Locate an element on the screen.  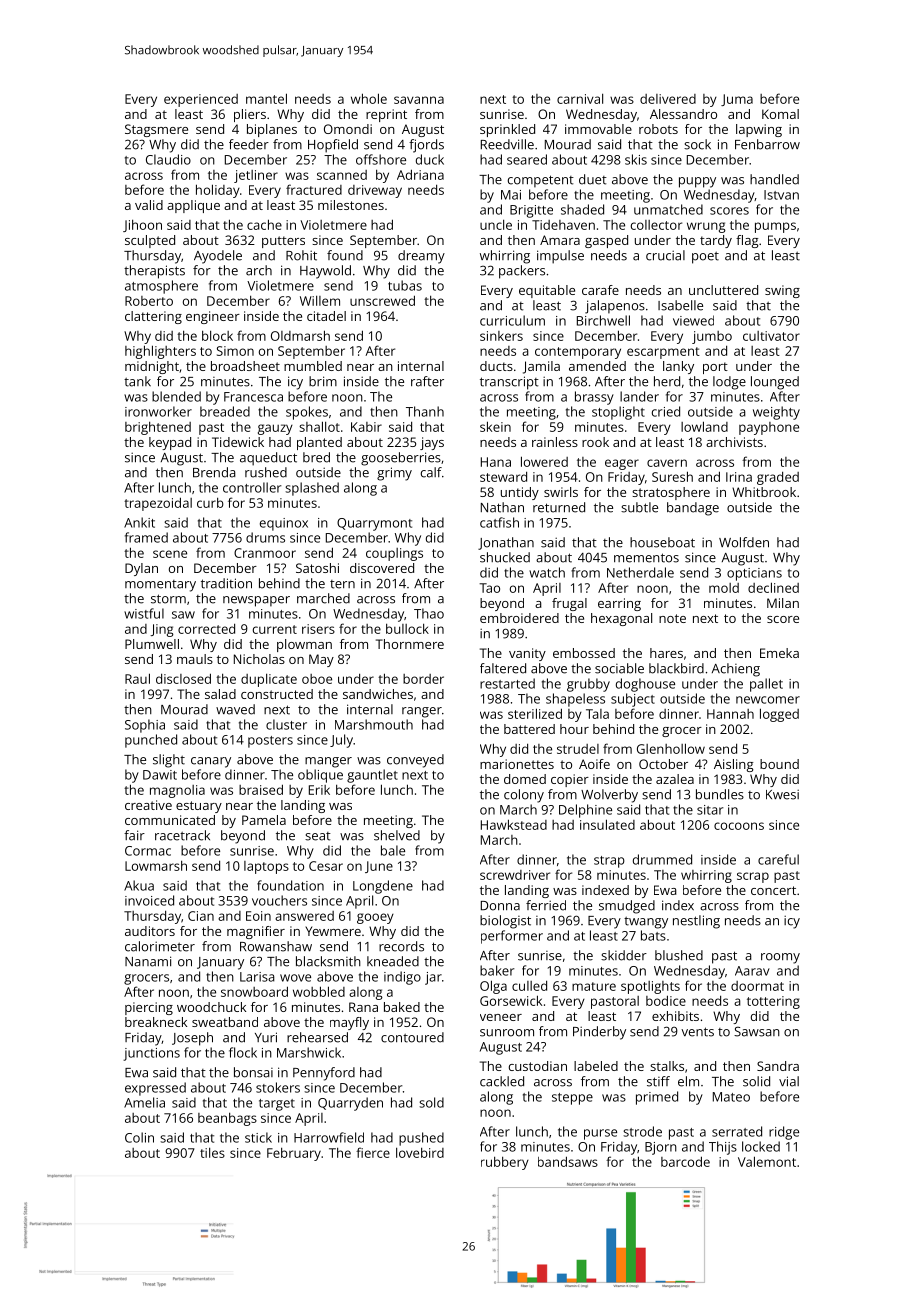
estuary is located at coordinates (199, 807).
